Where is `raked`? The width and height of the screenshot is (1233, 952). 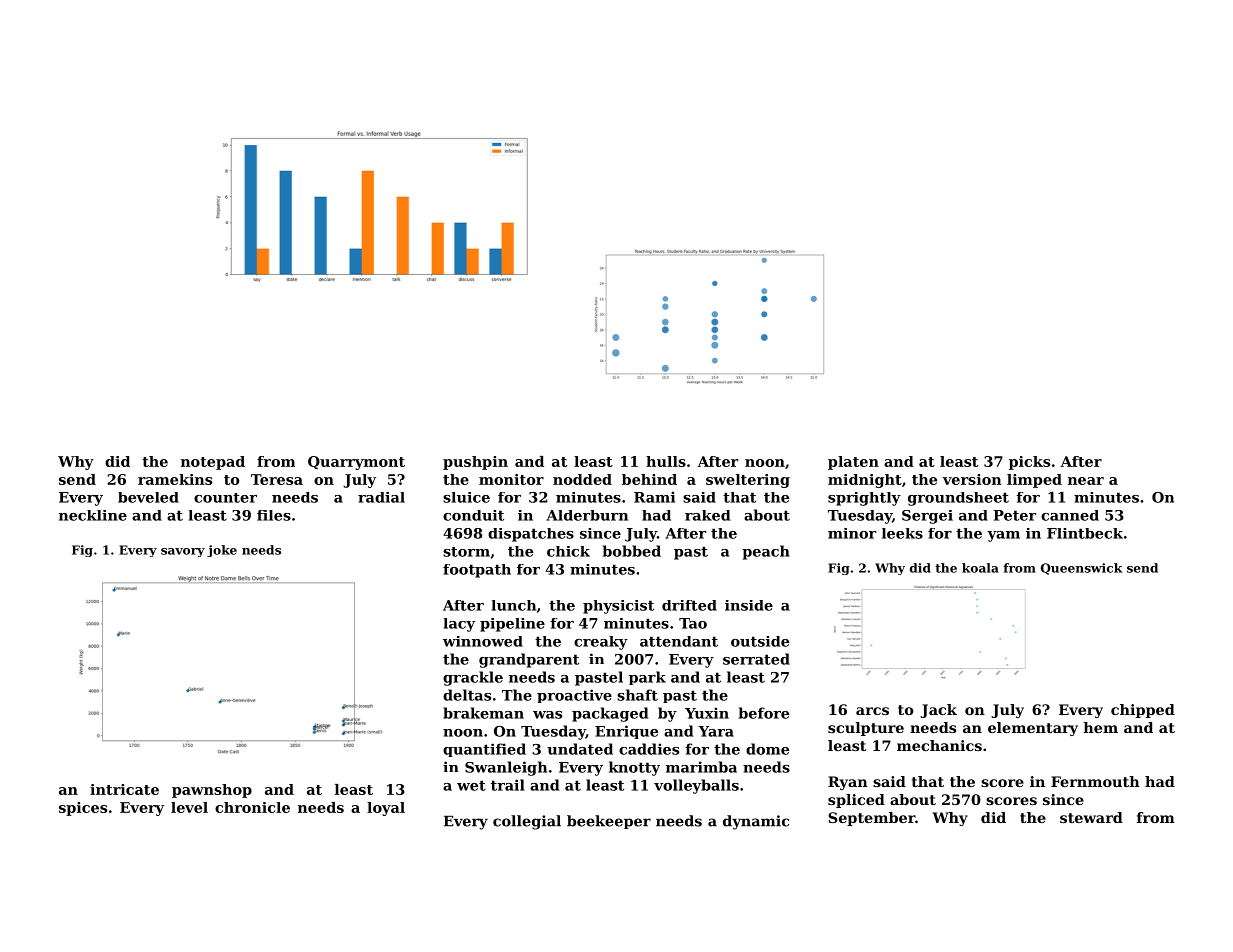 raked is located at coordinates (707, 515).
